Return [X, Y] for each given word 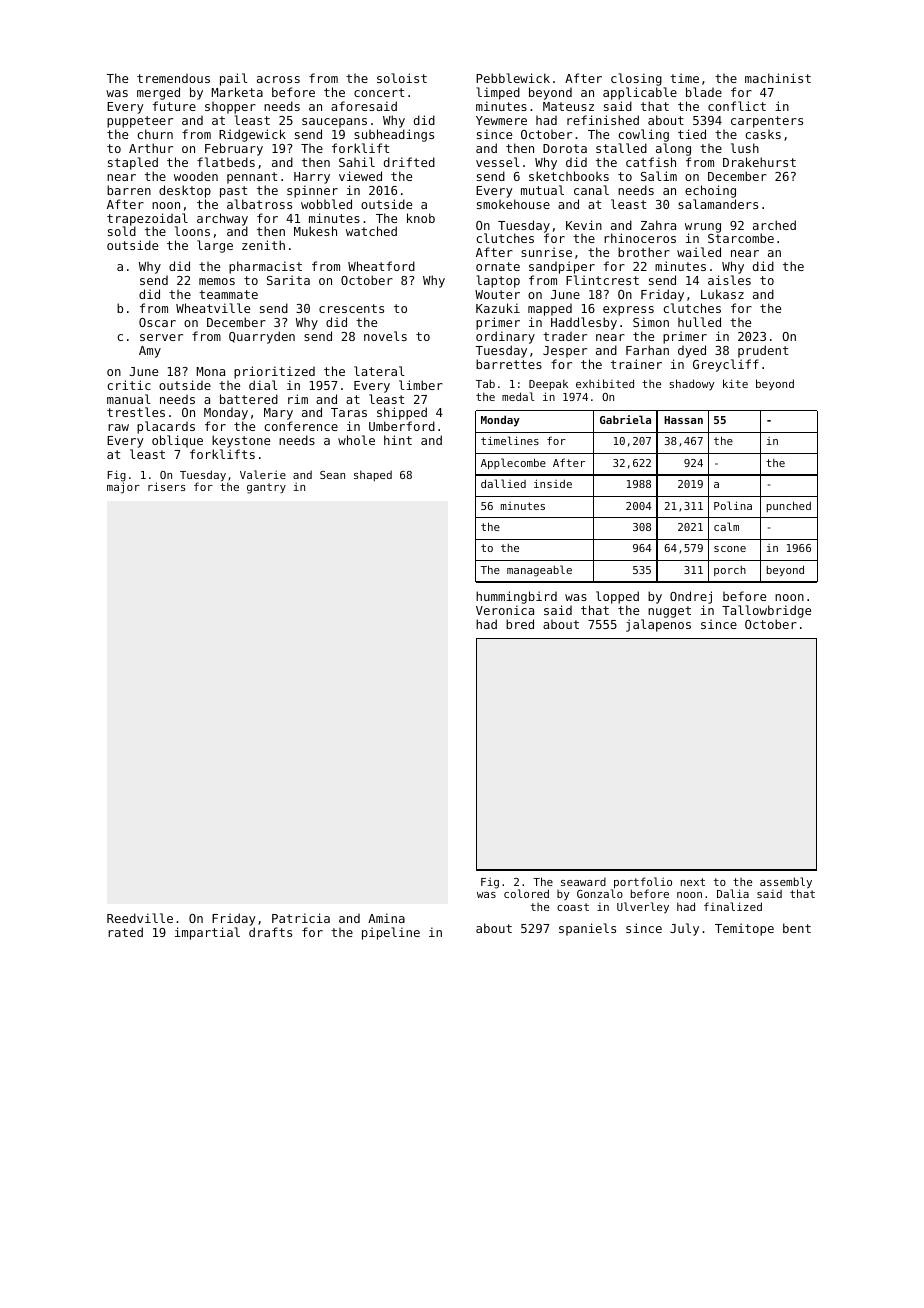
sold [122, 231]
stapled [133, 163]
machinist [778, 78]
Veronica [505, 610]
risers [167, 486]
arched [774, 225]
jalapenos [658, 625]
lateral [379, 371]
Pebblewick [513, 78]
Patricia [301, 918]
